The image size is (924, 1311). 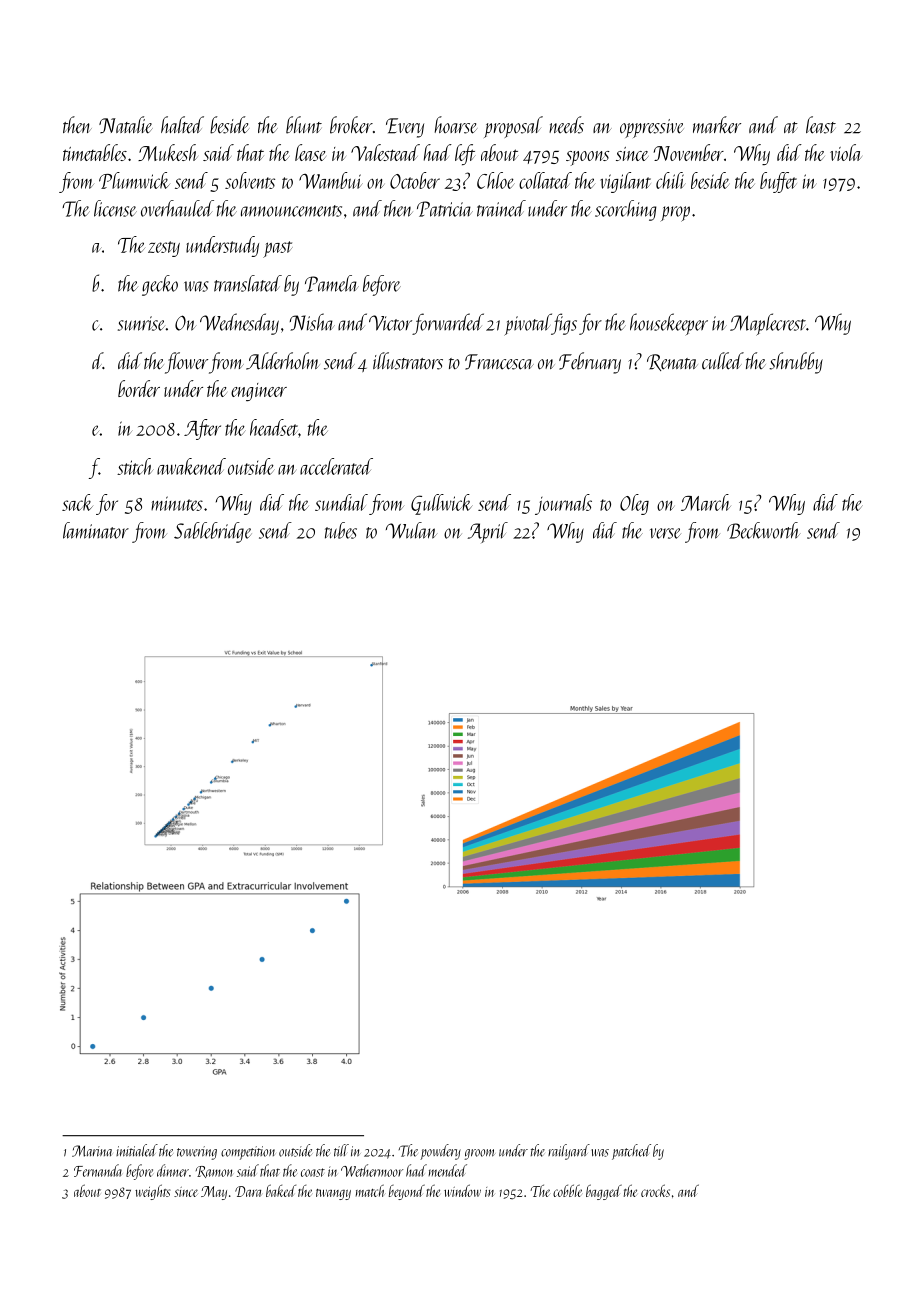 I want to click on zesty, so click(x=164, y=249).
